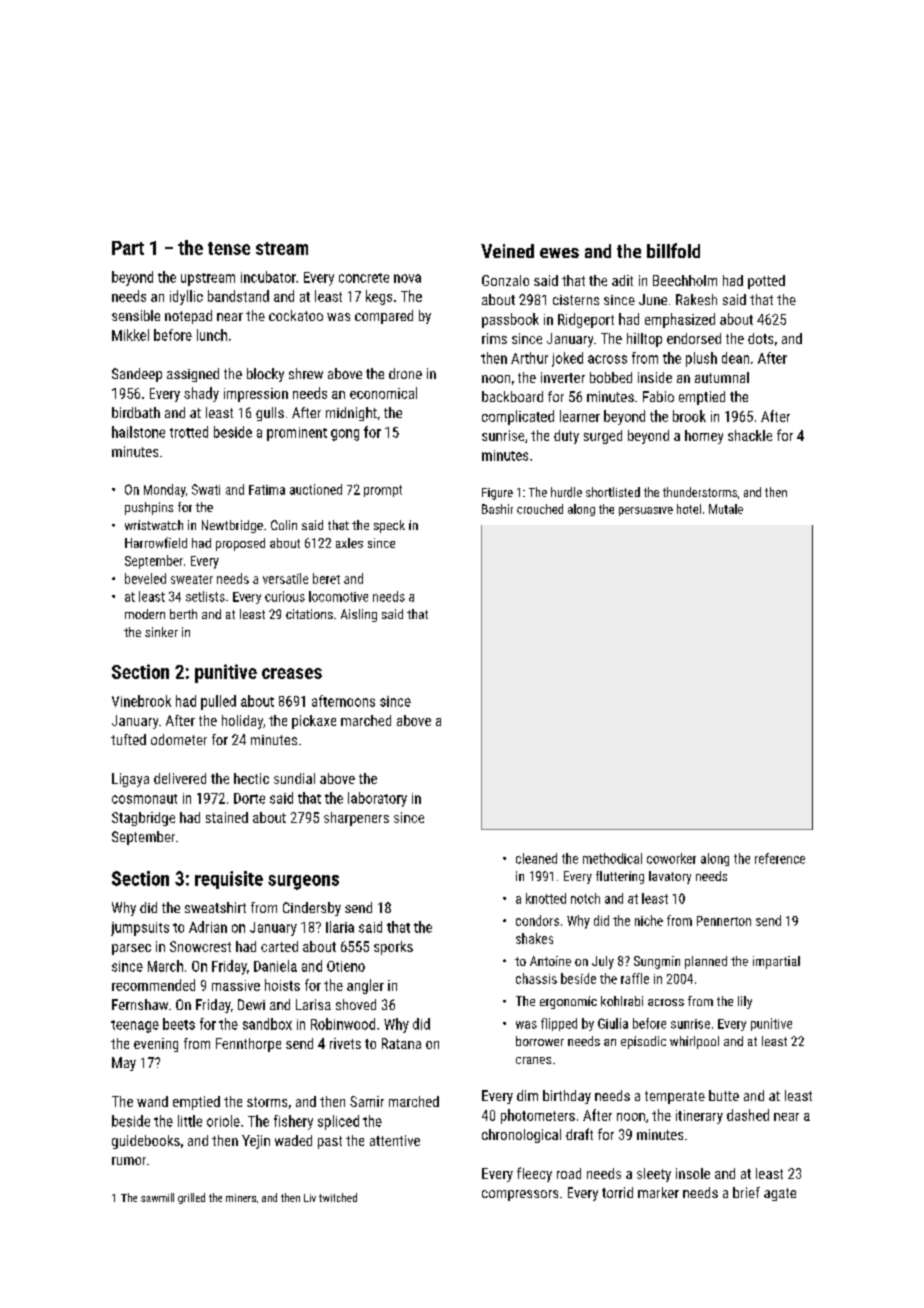  Describe the element at coordinates (359, 615) in the document. I see `Aisling` at that location.
